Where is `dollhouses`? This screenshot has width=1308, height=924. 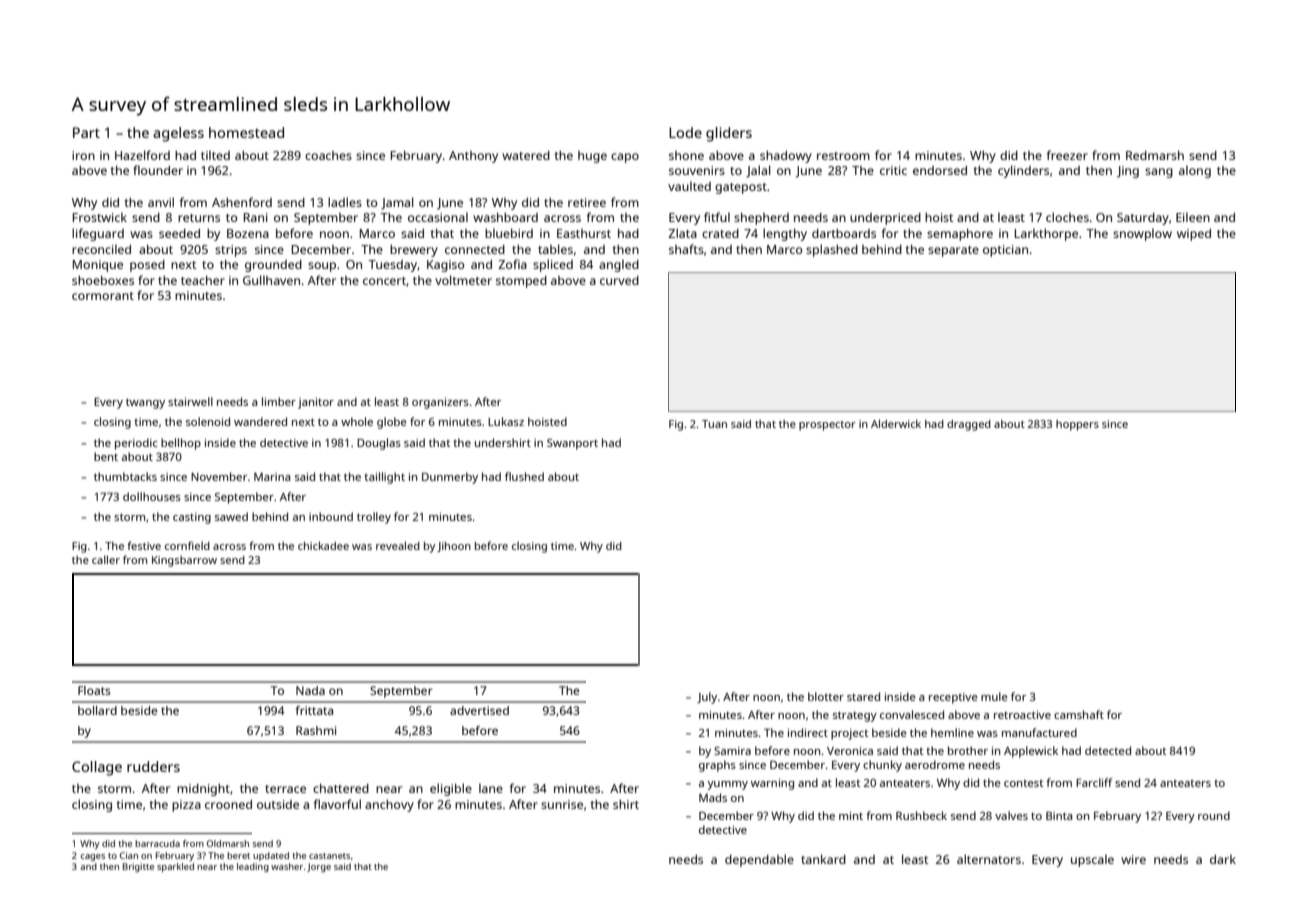
dollhouses is located at coordinates (152, 496).
